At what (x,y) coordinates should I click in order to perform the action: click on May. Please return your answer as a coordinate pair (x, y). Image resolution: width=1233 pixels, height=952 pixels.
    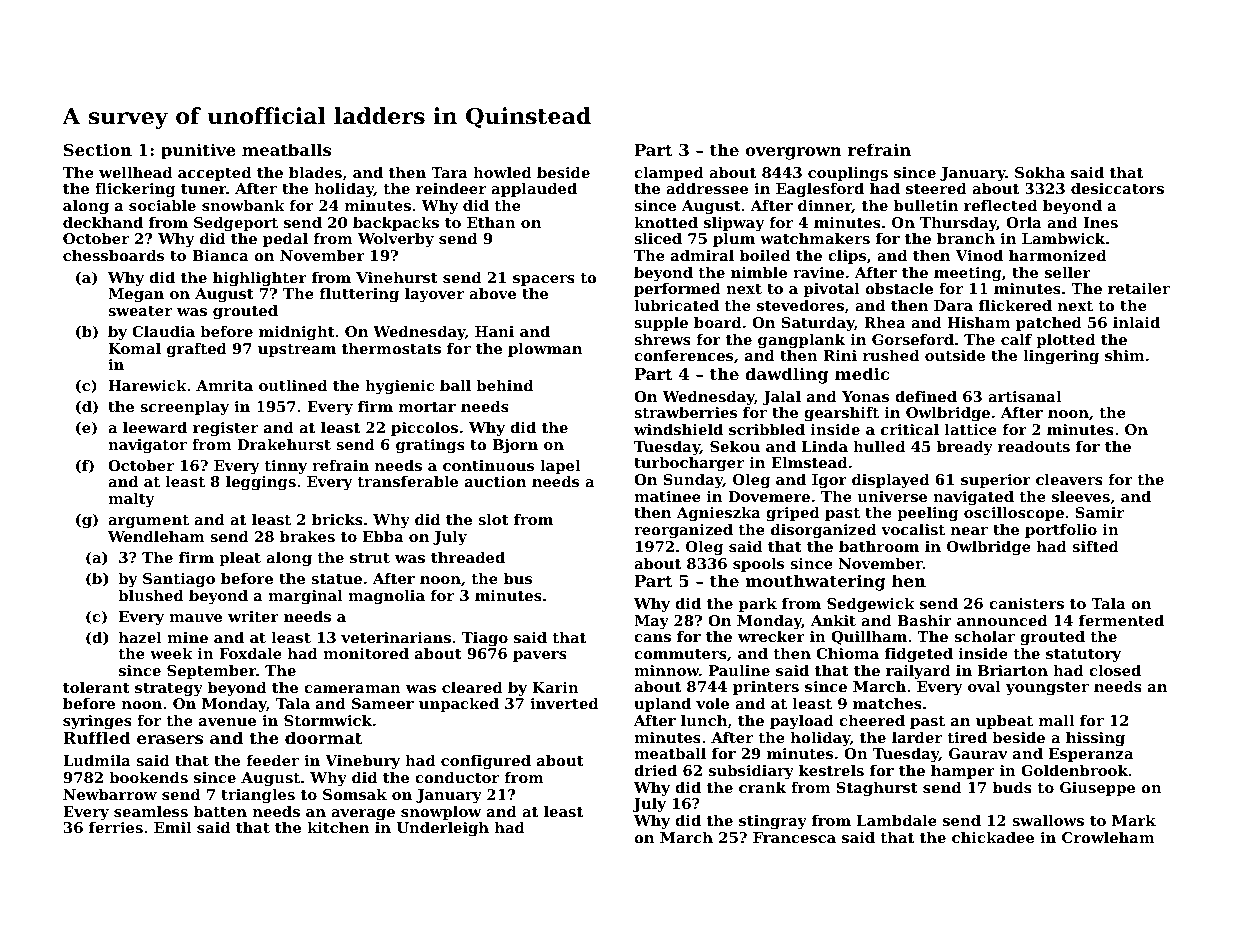
    Looking at the image, I should click on (651, 622).
